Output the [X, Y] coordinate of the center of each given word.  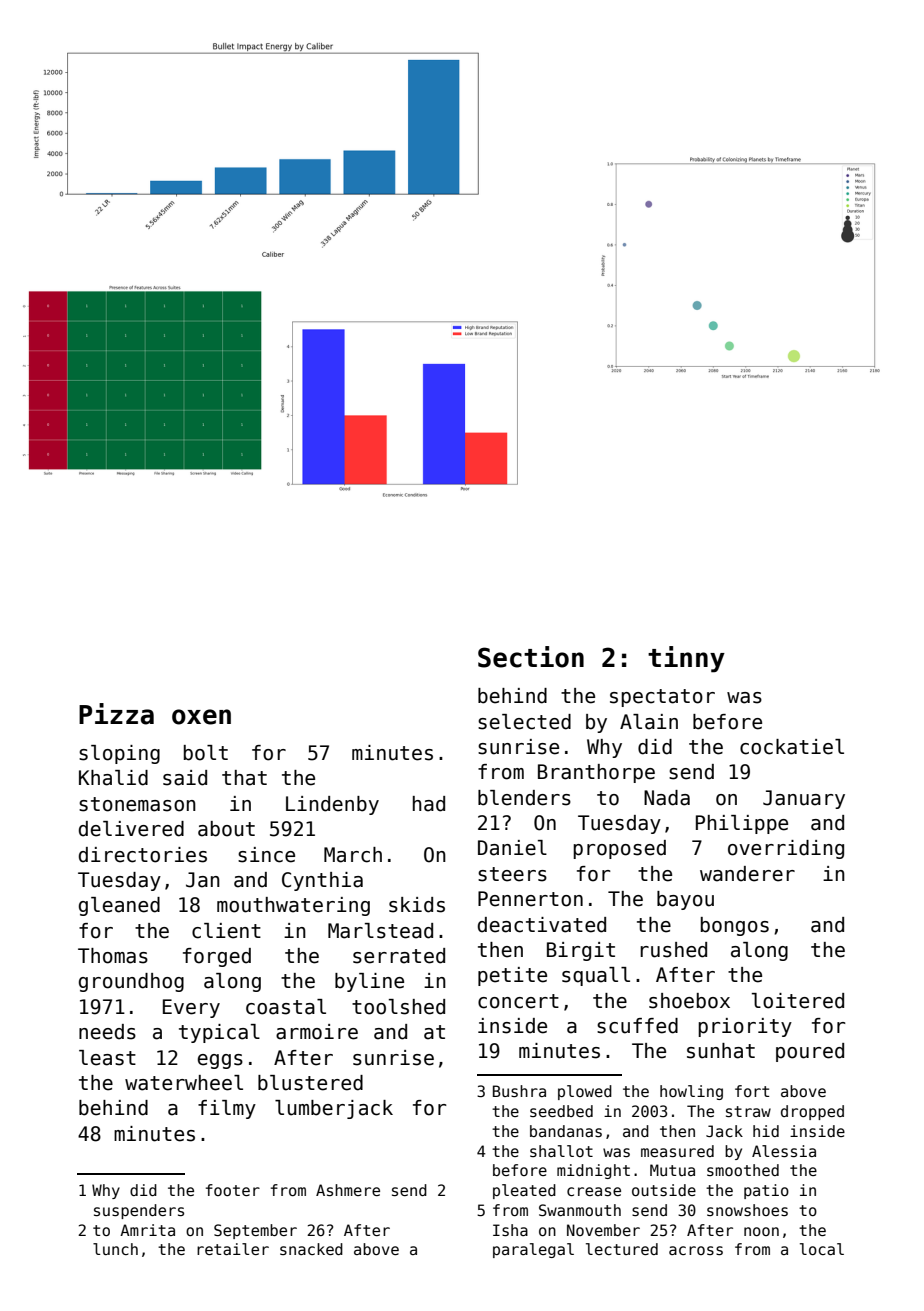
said [185, 778]
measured [677, 1151]
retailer [233, 1249]
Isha [510, 1230]
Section [531, 657]
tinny [686, 659]
